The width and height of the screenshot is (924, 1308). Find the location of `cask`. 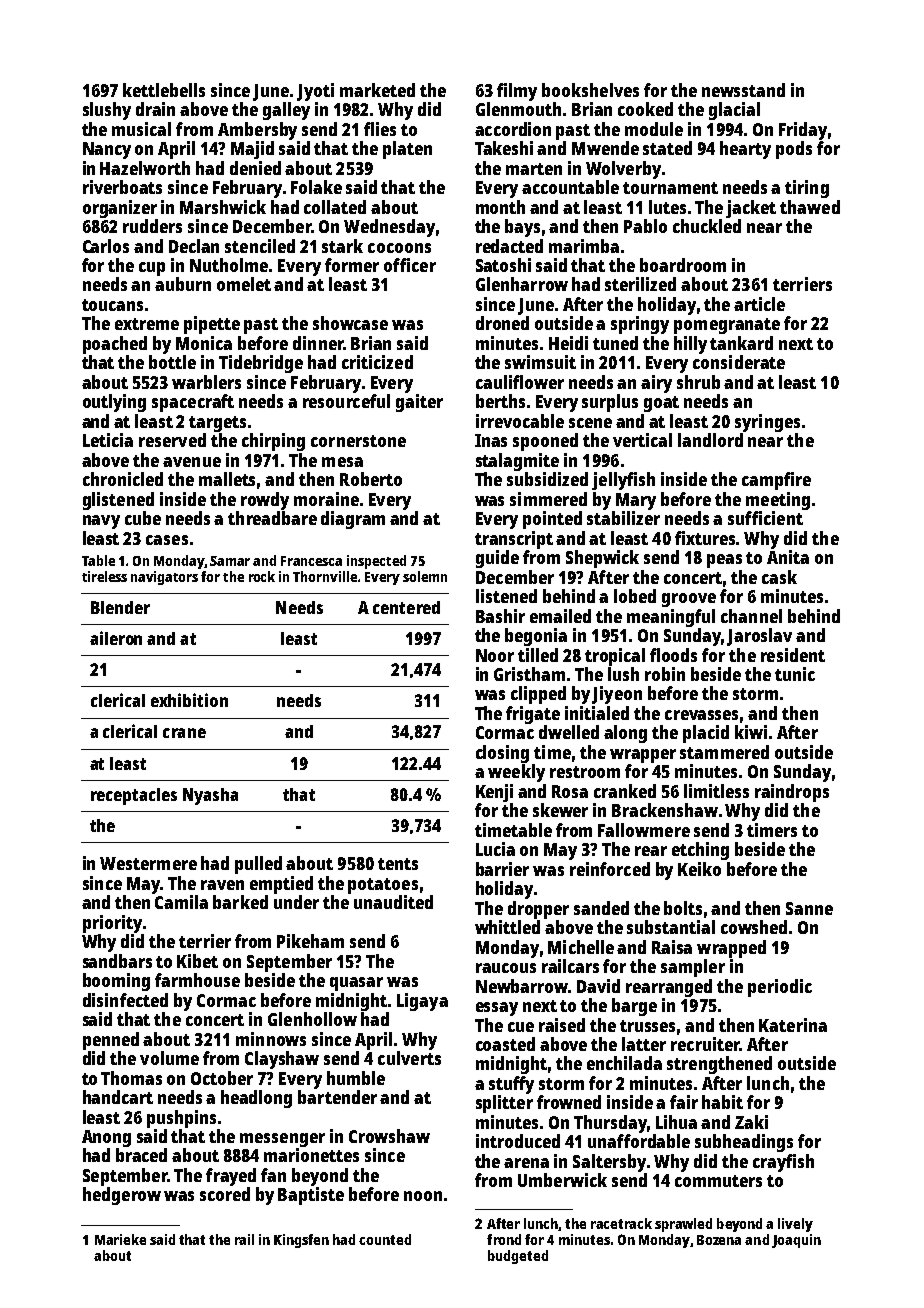

cask is located at coordinates (779, 577).
